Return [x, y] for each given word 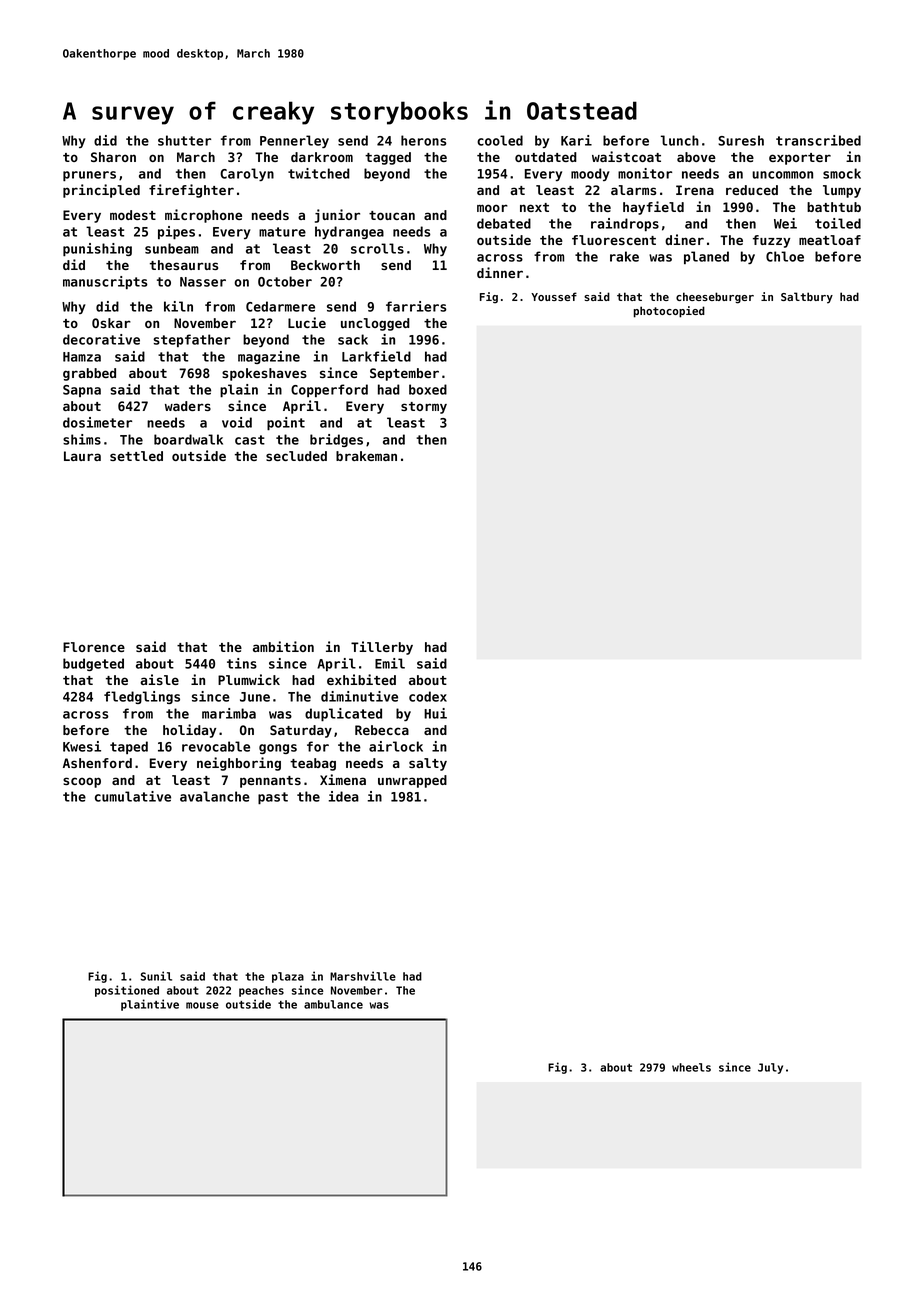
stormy [424, 408]
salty [428, 764]
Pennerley [294, 141]
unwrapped [412, 781]
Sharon [113, 157]
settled [136, 456]
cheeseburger [715, 298]
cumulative [133, 796]
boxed [428, 389]
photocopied [669, 312]
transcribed [818, 140]
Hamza [82, 357]
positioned [127, 991]
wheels [691, 1067]
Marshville [363, 976]
